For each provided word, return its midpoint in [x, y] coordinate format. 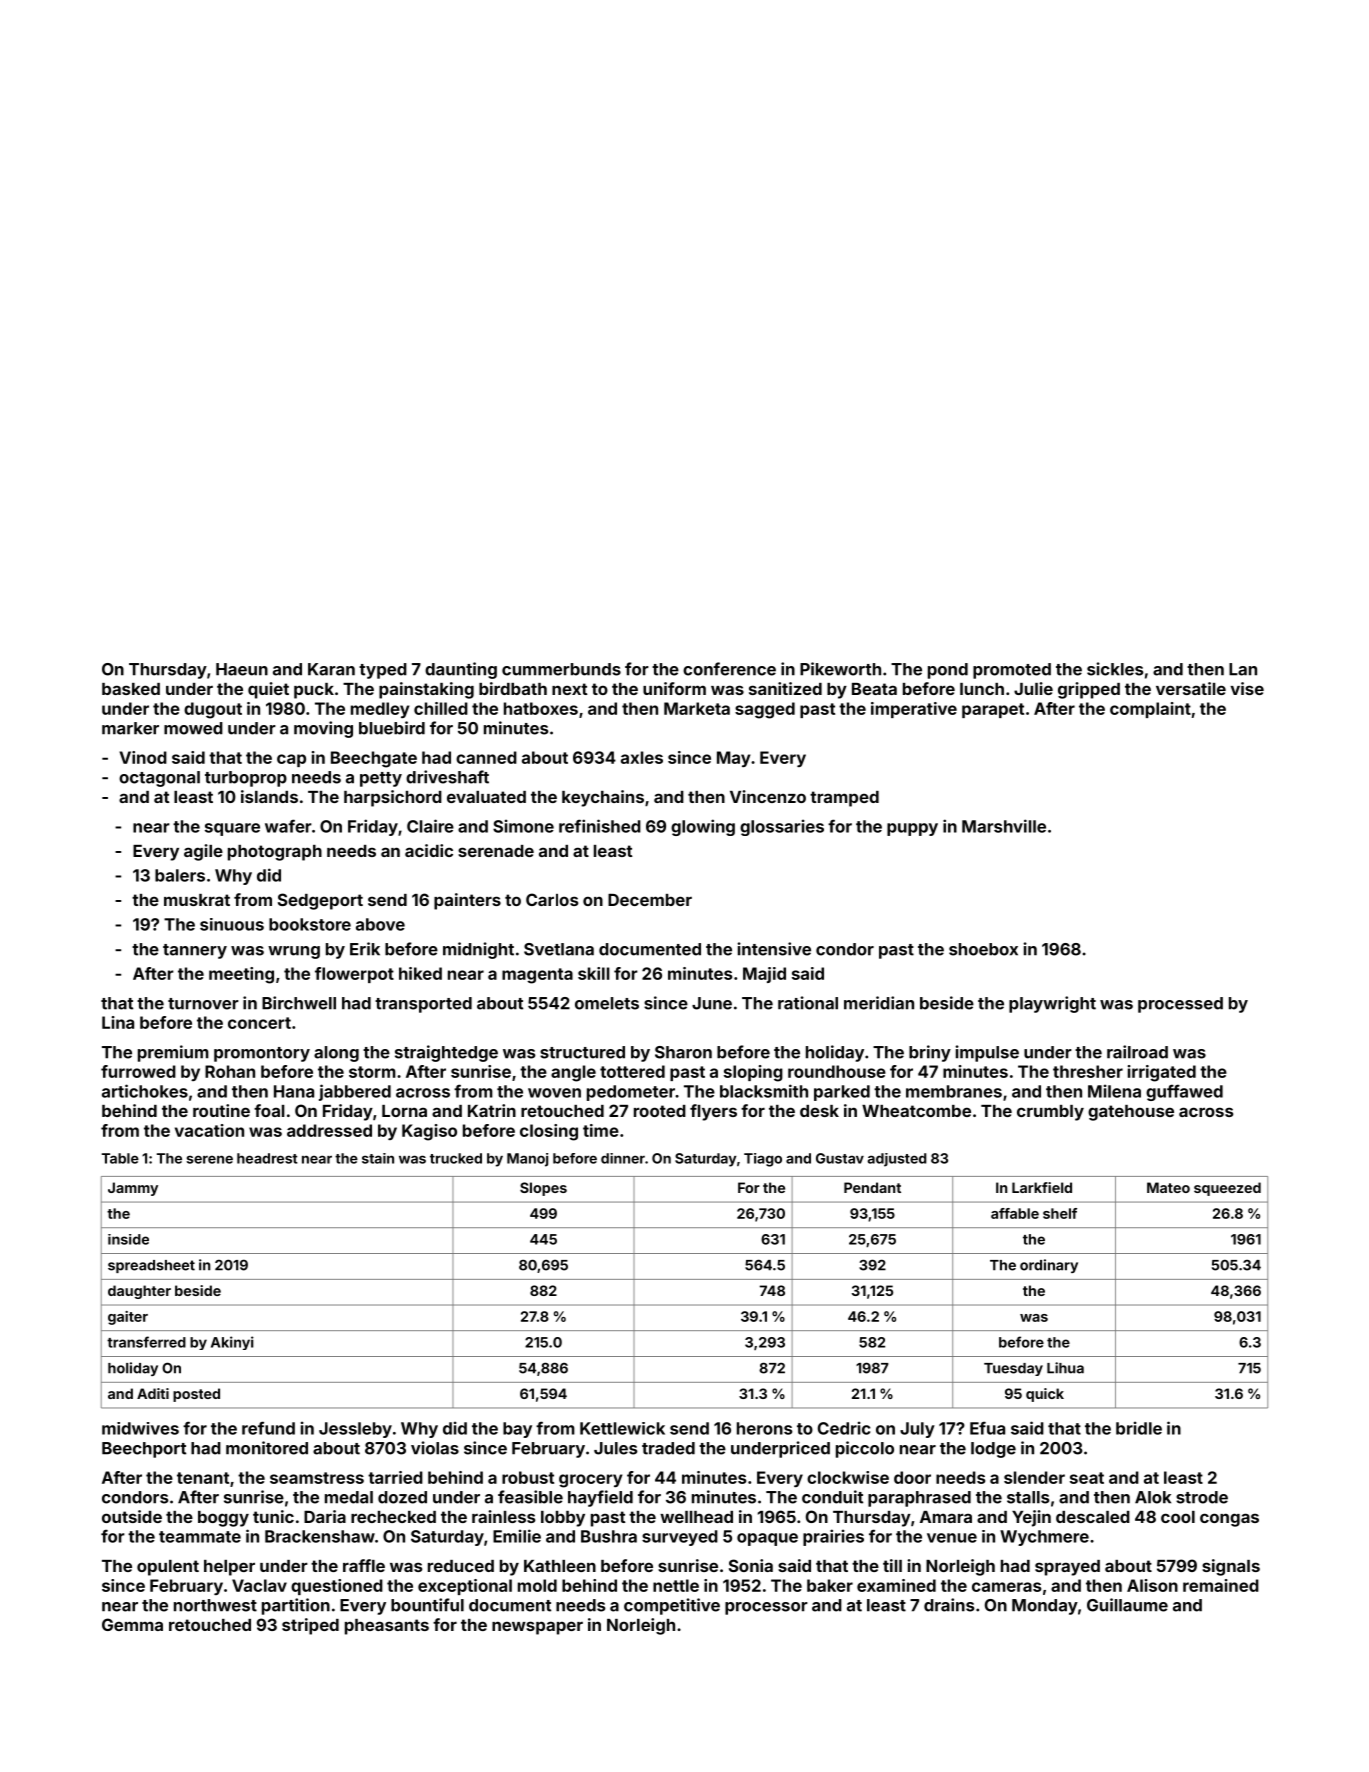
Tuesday [1013, 1369]
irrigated [1162, 1073]
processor [766, 1608]
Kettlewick [622, 1428]
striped [310, 1626]
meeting [241, 975]
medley [380, 710]
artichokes [145, 1091]
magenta [537, 976]
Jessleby [355, 1430]
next [570, 689]
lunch [982, 689]
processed [1180, 1005]
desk [819, 1111]
